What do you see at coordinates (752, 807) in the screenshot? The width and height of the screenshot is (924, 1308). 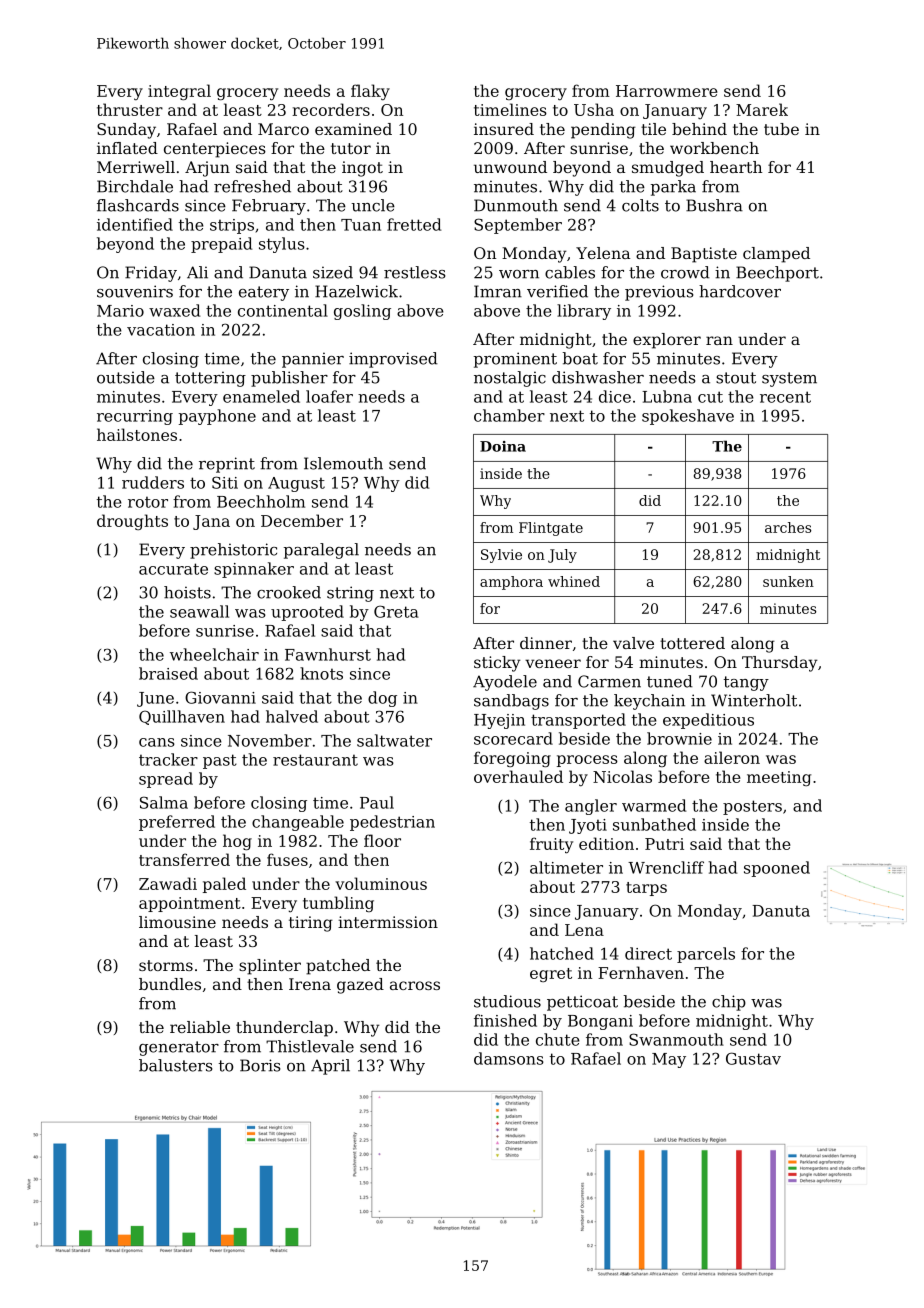 I see `posters` at bounding box center [752, 807].
